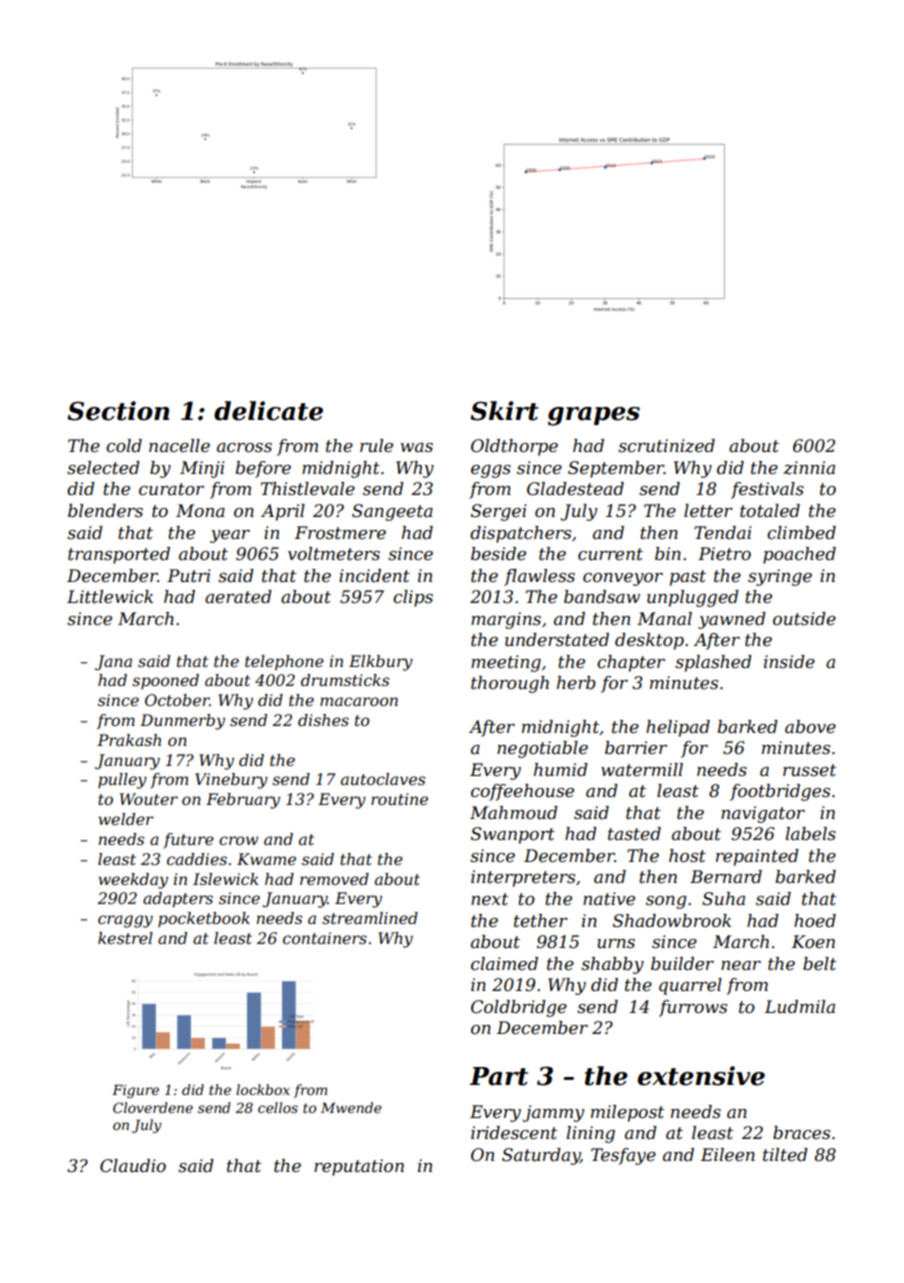 This screenshot has width=904, height=1283. Describe the element at coordinates (278, 1107) in the screenshot. I see `cellos` at that location.
